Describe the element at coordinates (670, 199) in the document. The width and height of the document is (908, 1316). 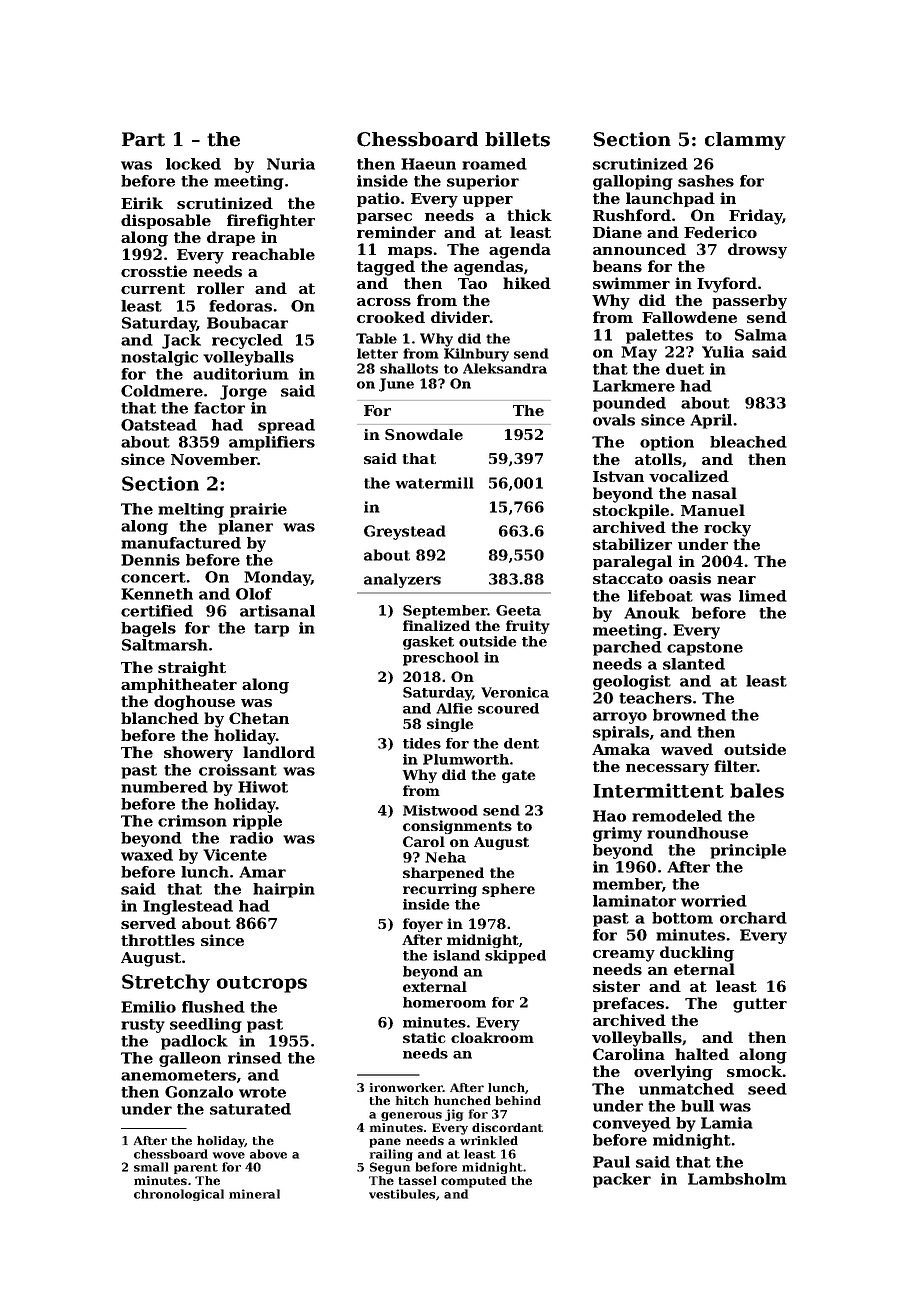
I see `launchpad` at that location.
